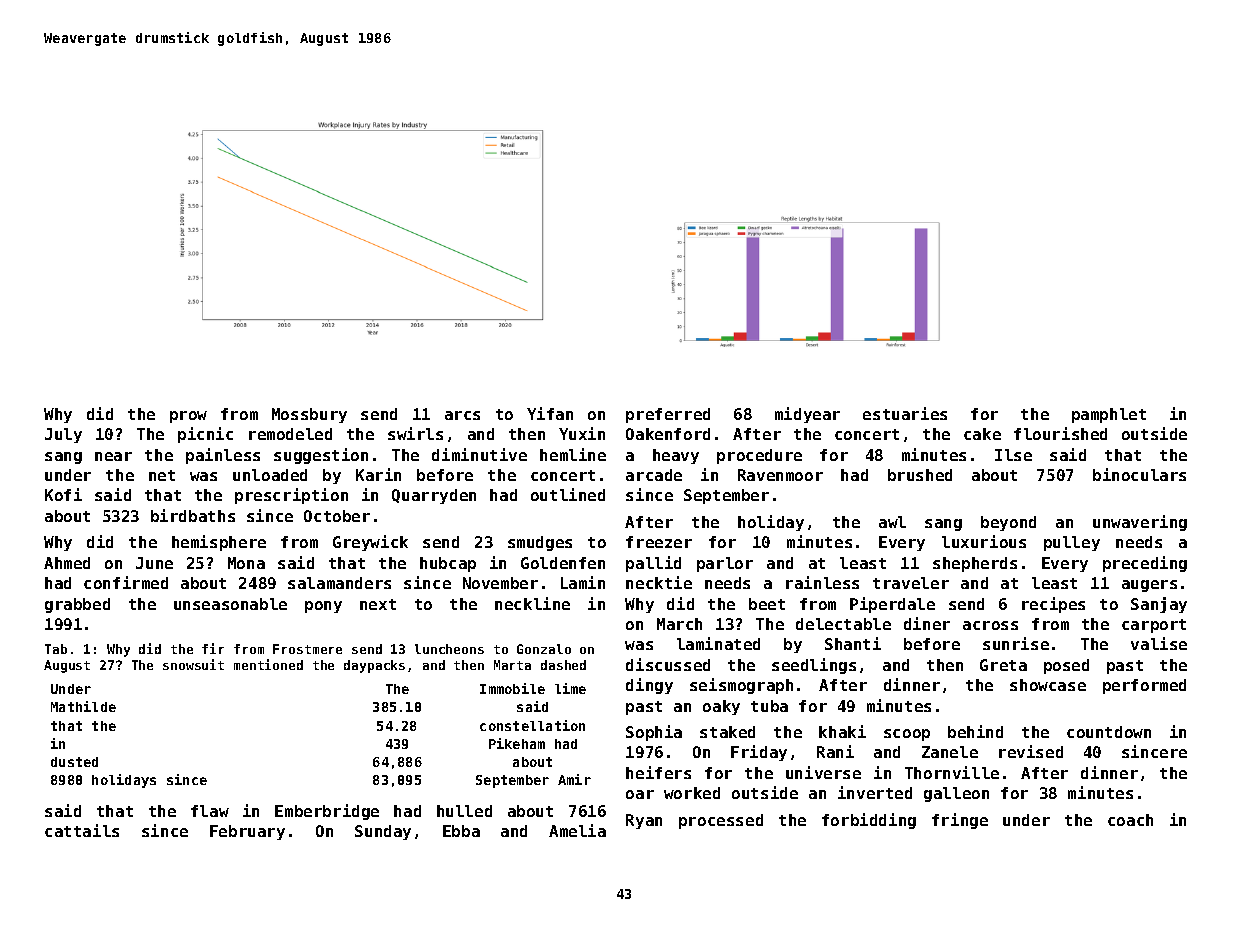 Image resolution: width=1233 pixels, height=952 pixels. Describe the element at coordinates (479, 454) in the image. I see `diminutive` at that location.
